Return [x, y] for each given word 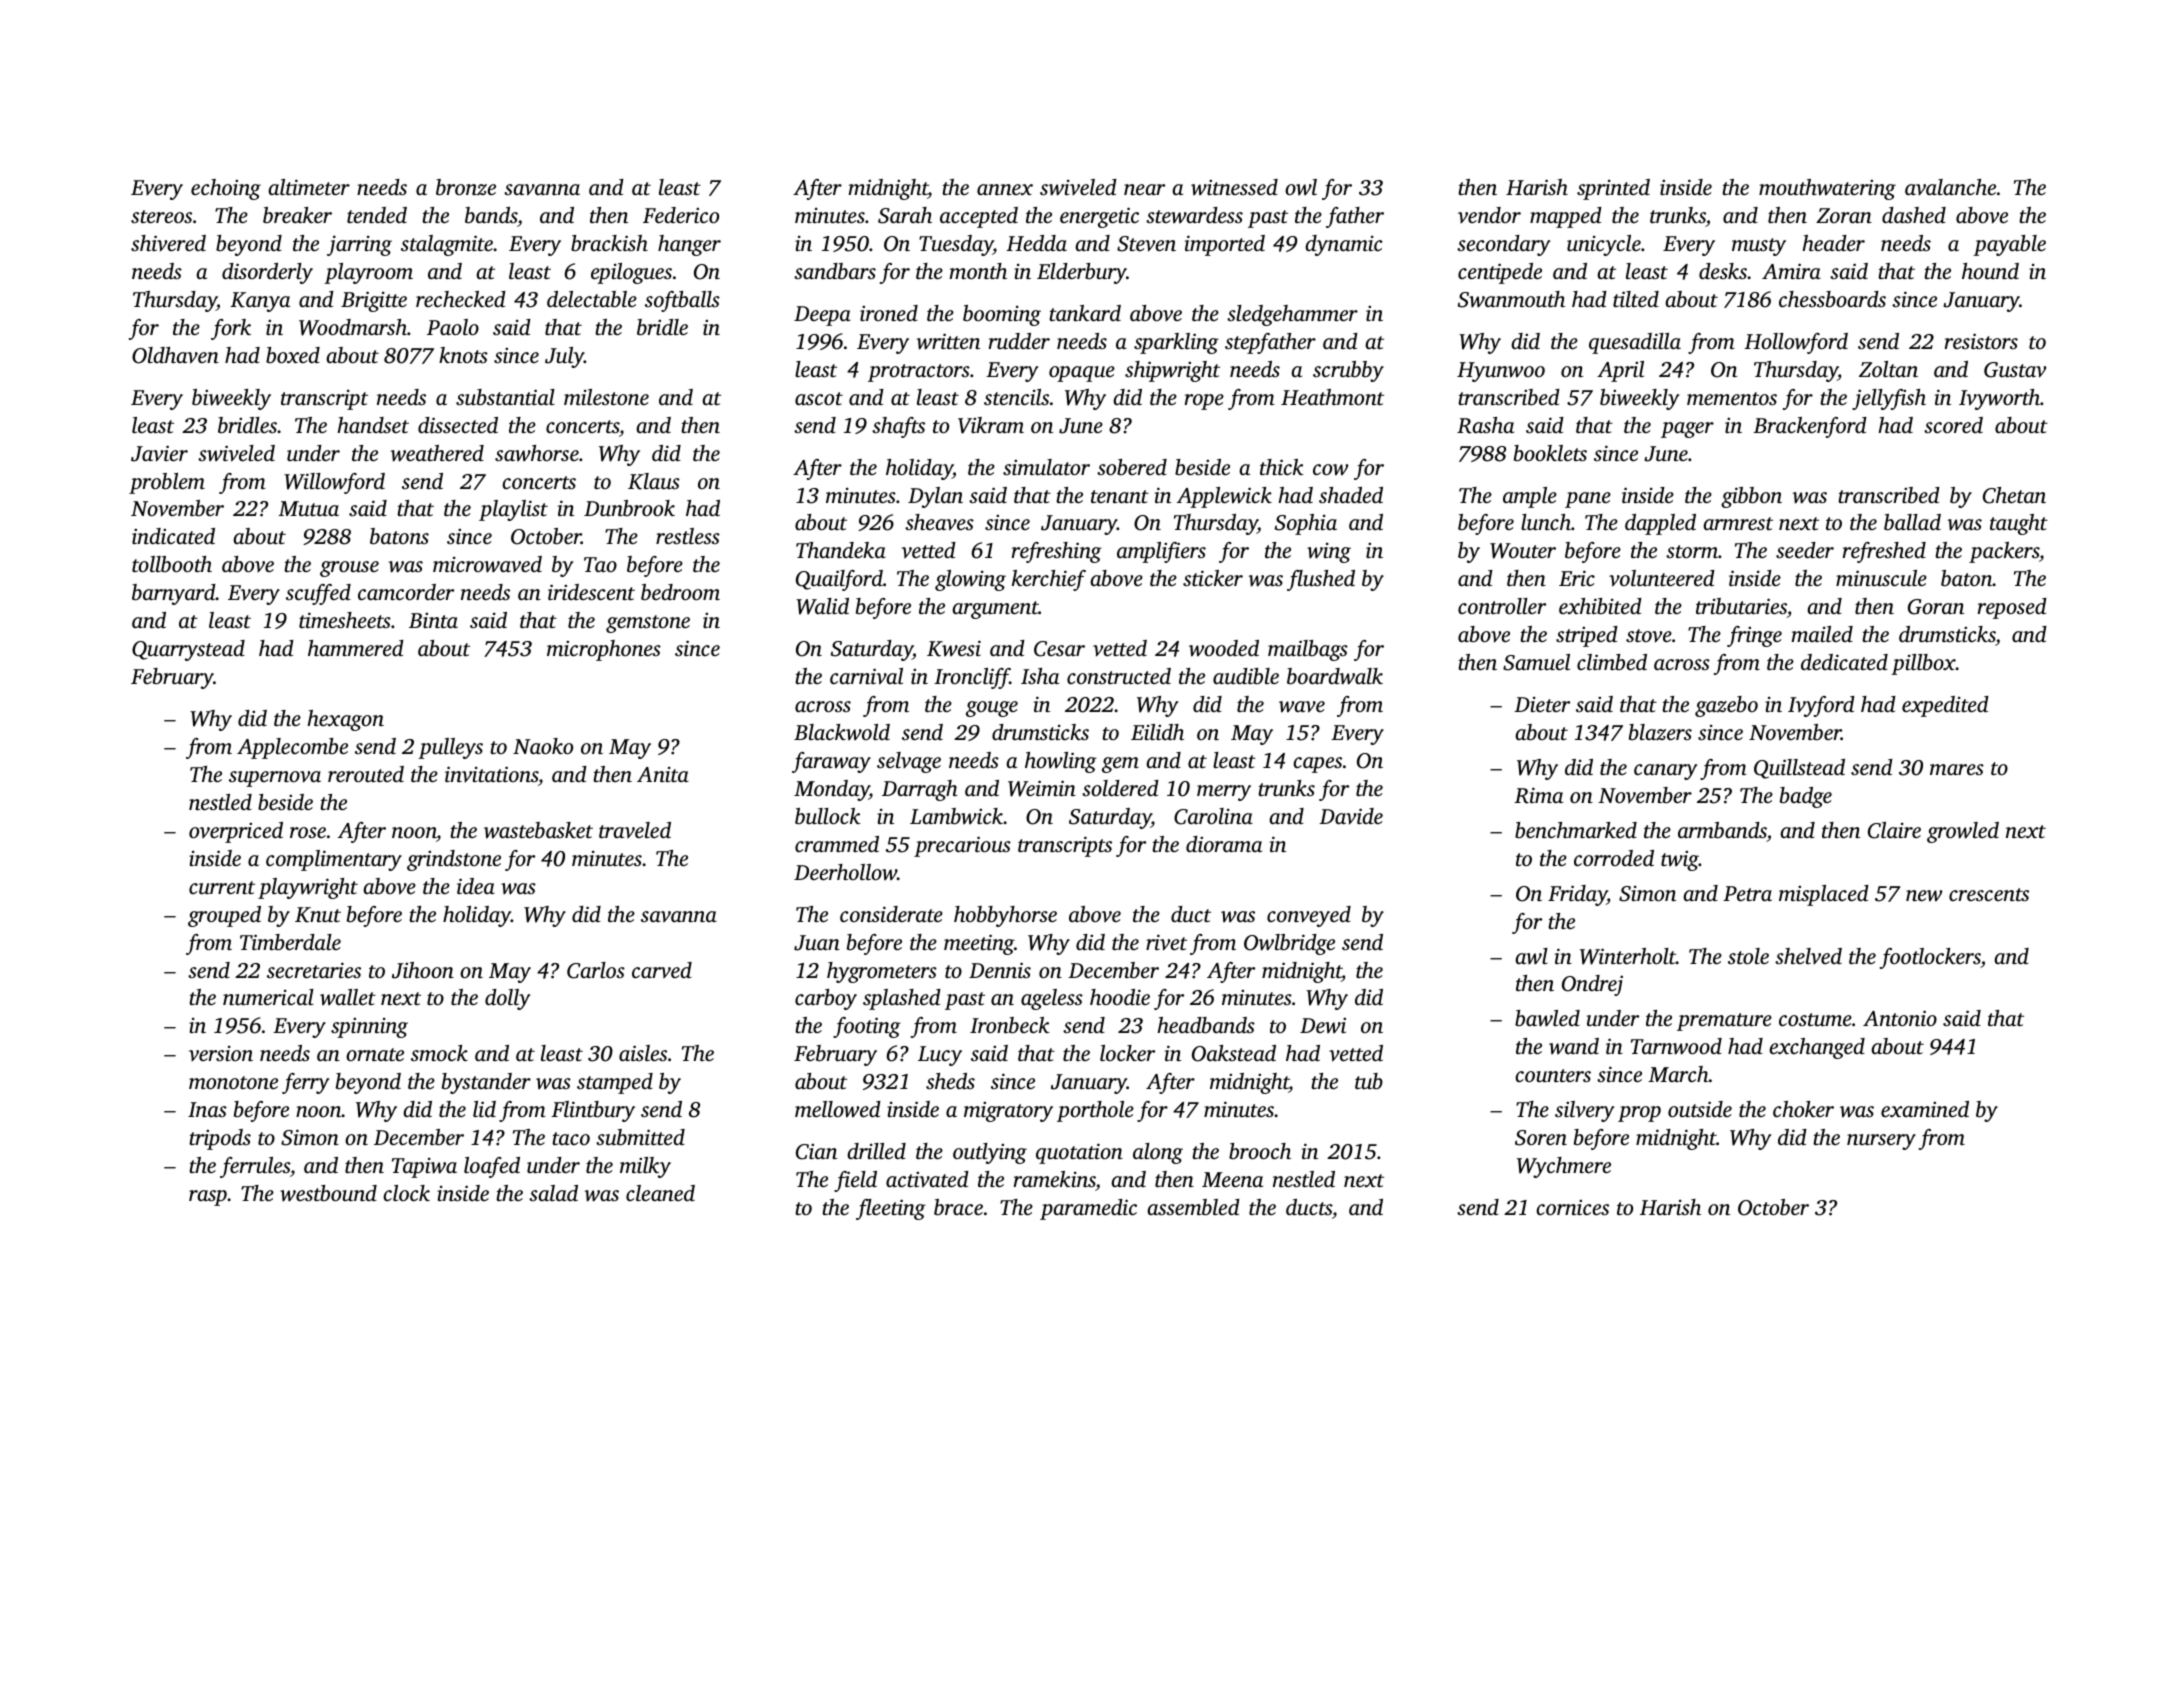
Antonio [1900, 1018]
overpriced [236, 832]
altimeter [309, 187]
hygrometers [882, 972]
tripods [220, 1139]
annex [1005, 189]
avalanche [1950, 187]
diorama [1224, 844]
